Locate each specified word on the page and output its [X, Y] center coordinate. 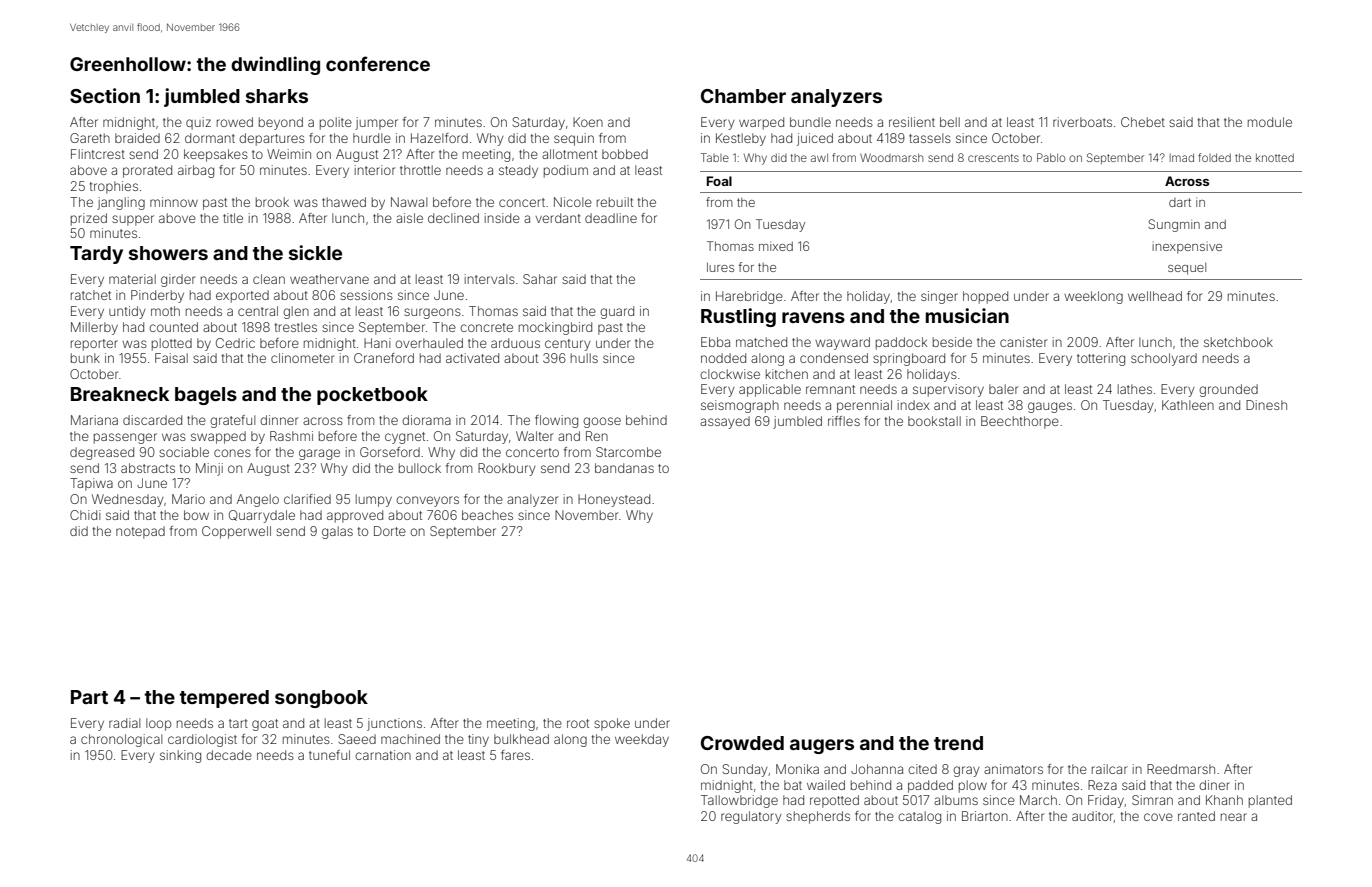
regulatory [751, 817]
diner [1214, 785]
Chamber [743, 96]
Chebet [1143, 122]
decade [229, 755]
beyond [281, 123]
